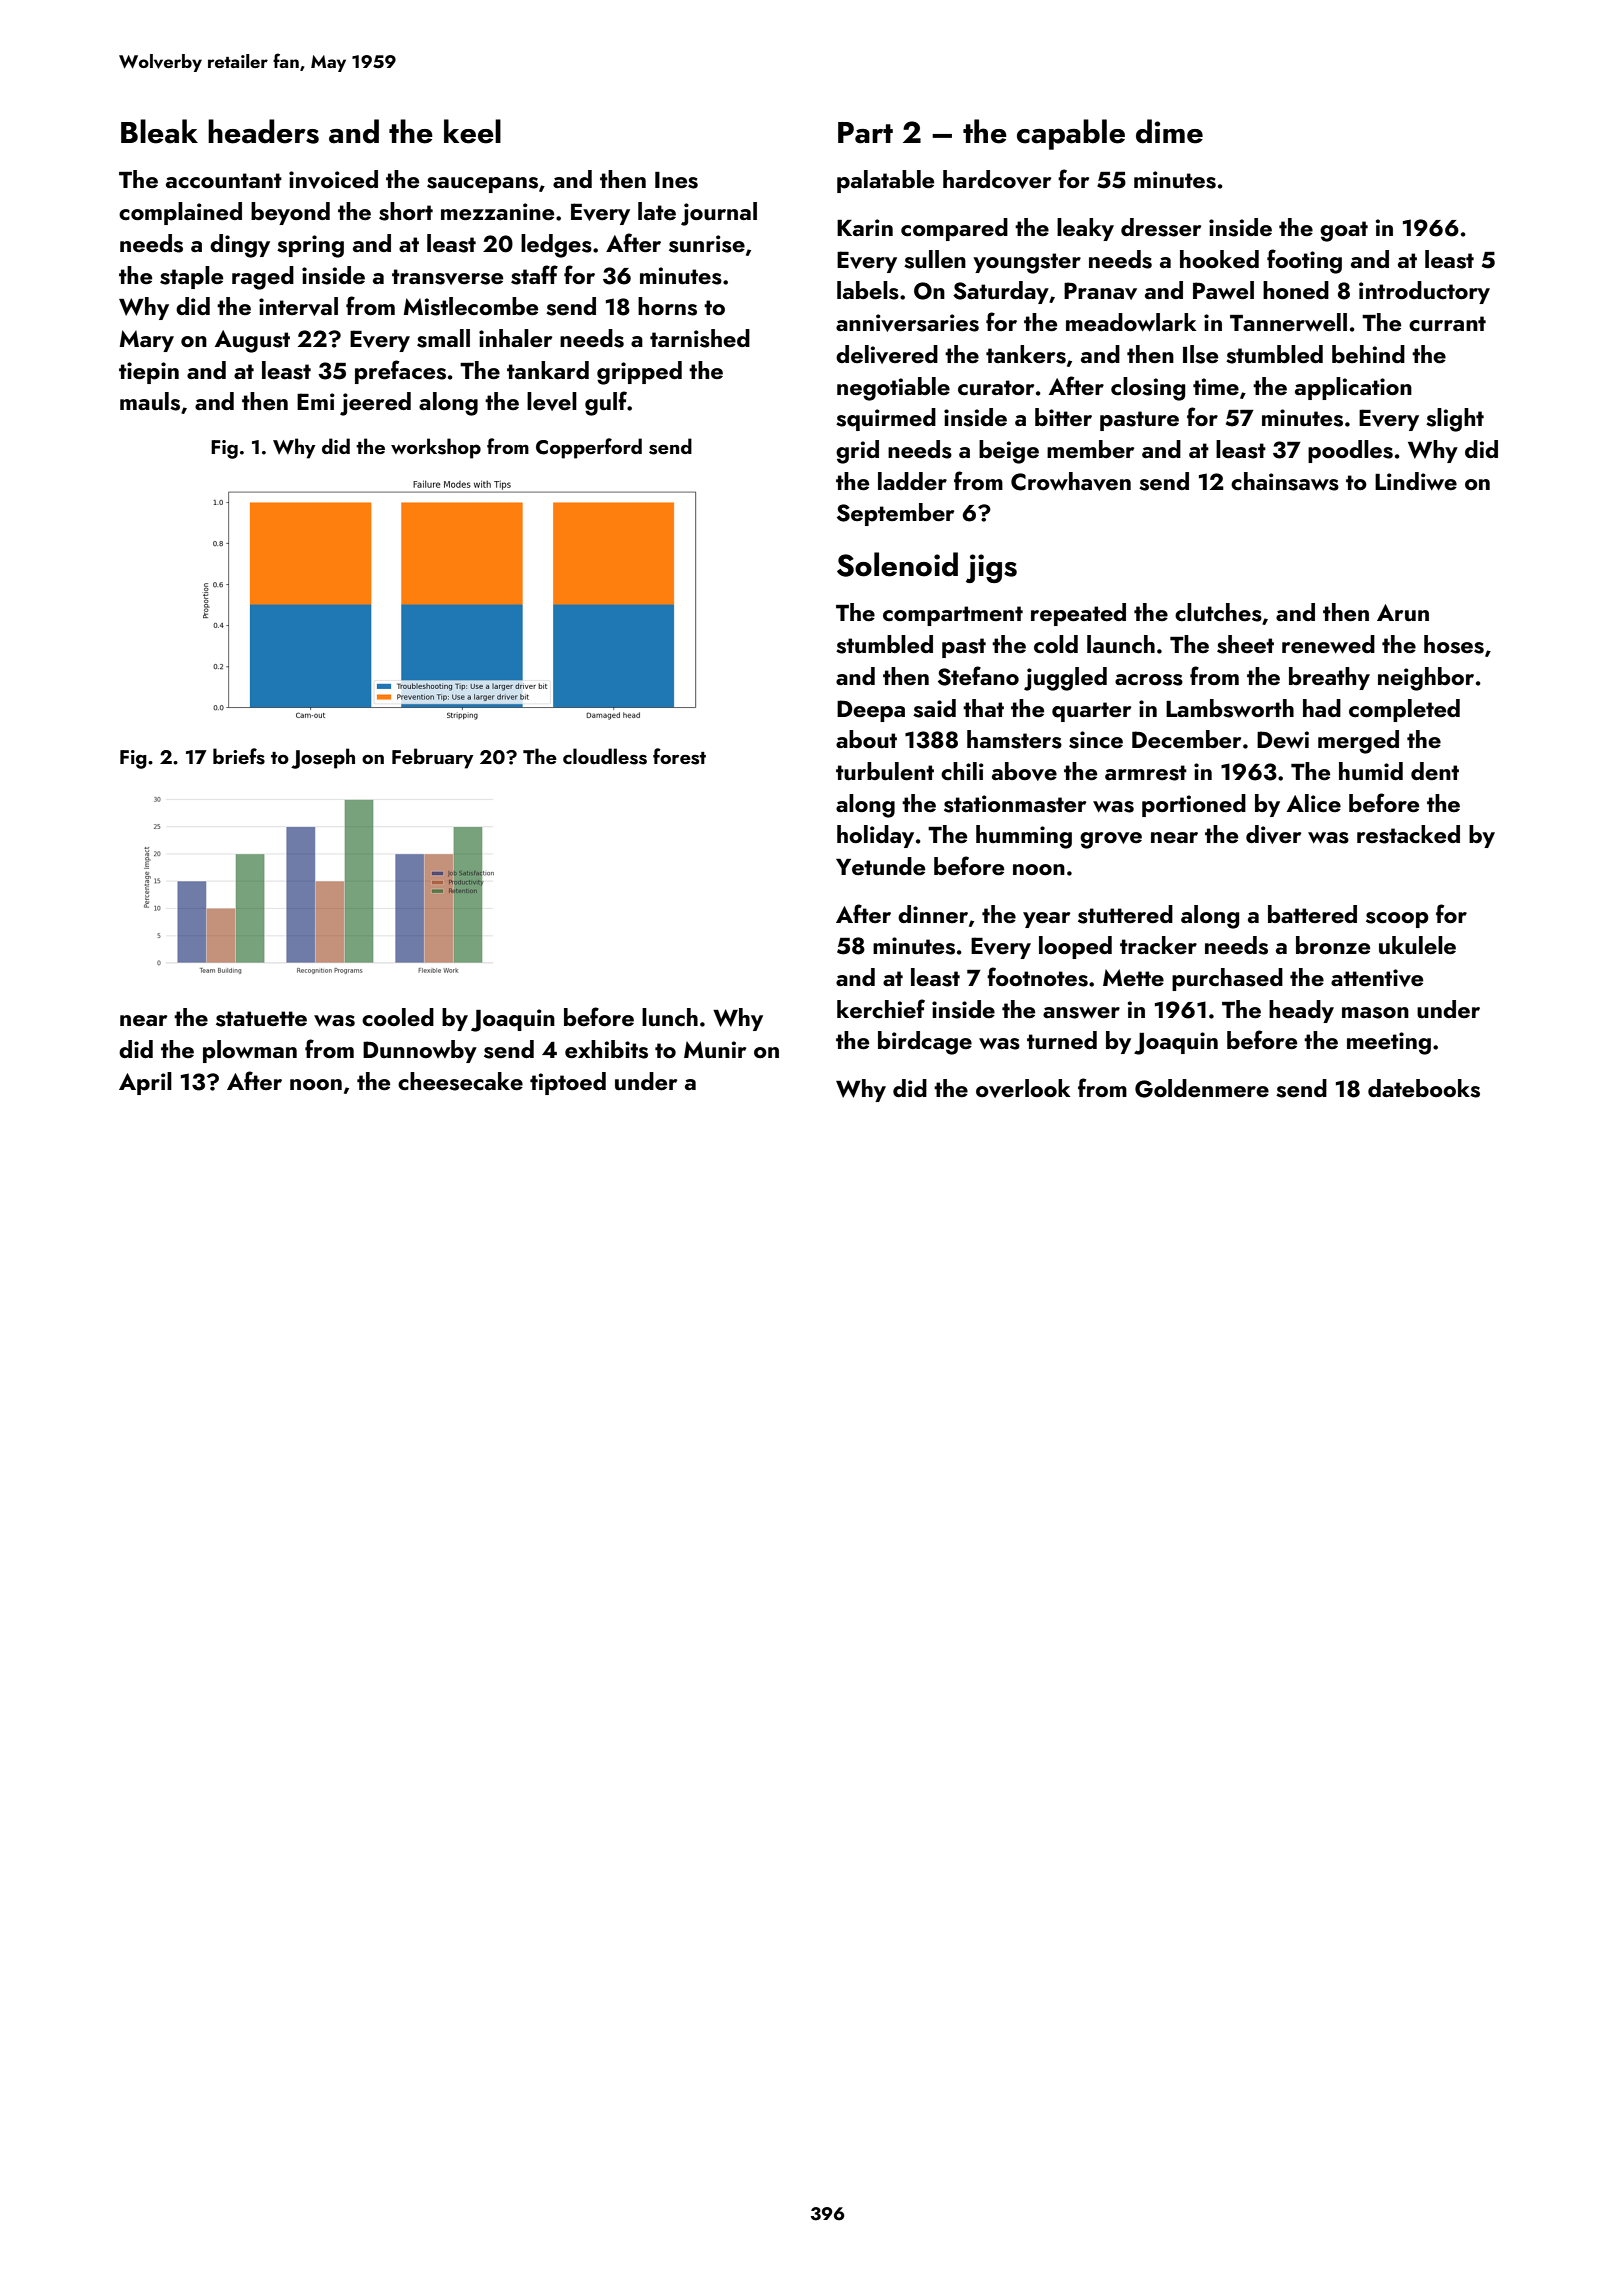 This document has width=1620, height=2292. Describe the element at coordinates (885, 181) in the document. I see `palatable` at that location.
